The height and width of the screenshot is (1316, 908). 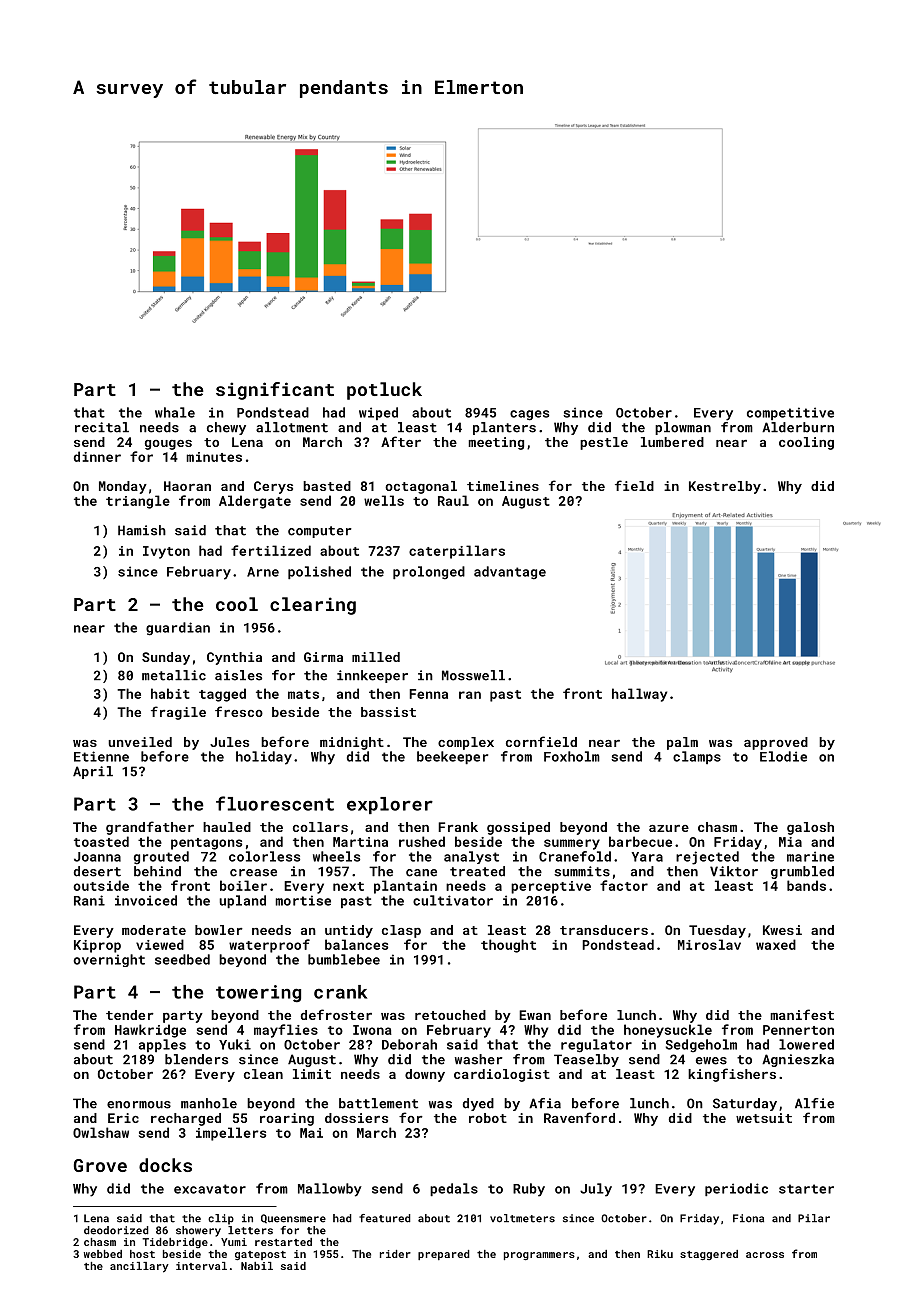 I want to click on triangle, so click(x=138, y=502).
